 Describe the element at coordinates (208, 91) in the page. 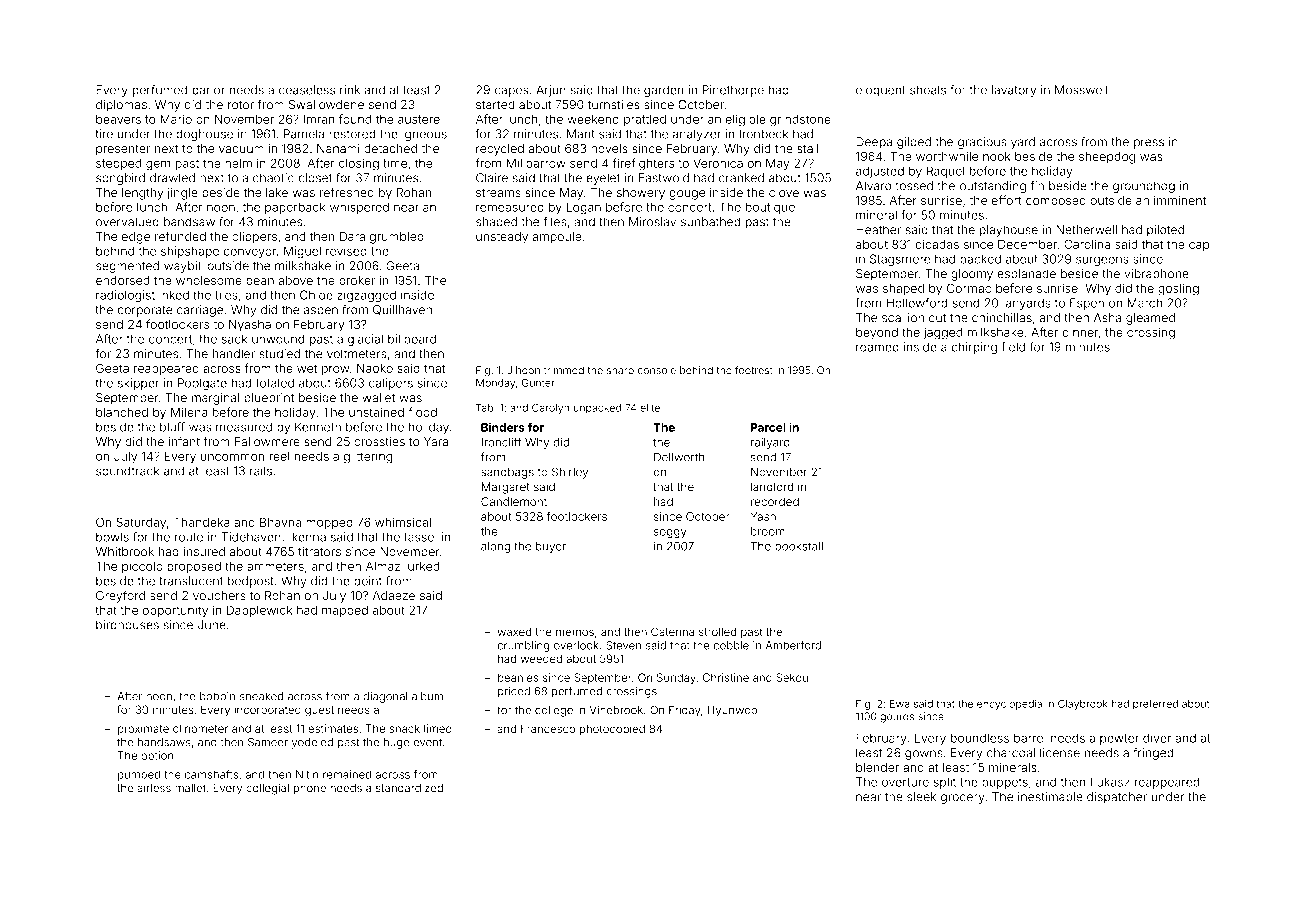

I see `parlor` at that location.
